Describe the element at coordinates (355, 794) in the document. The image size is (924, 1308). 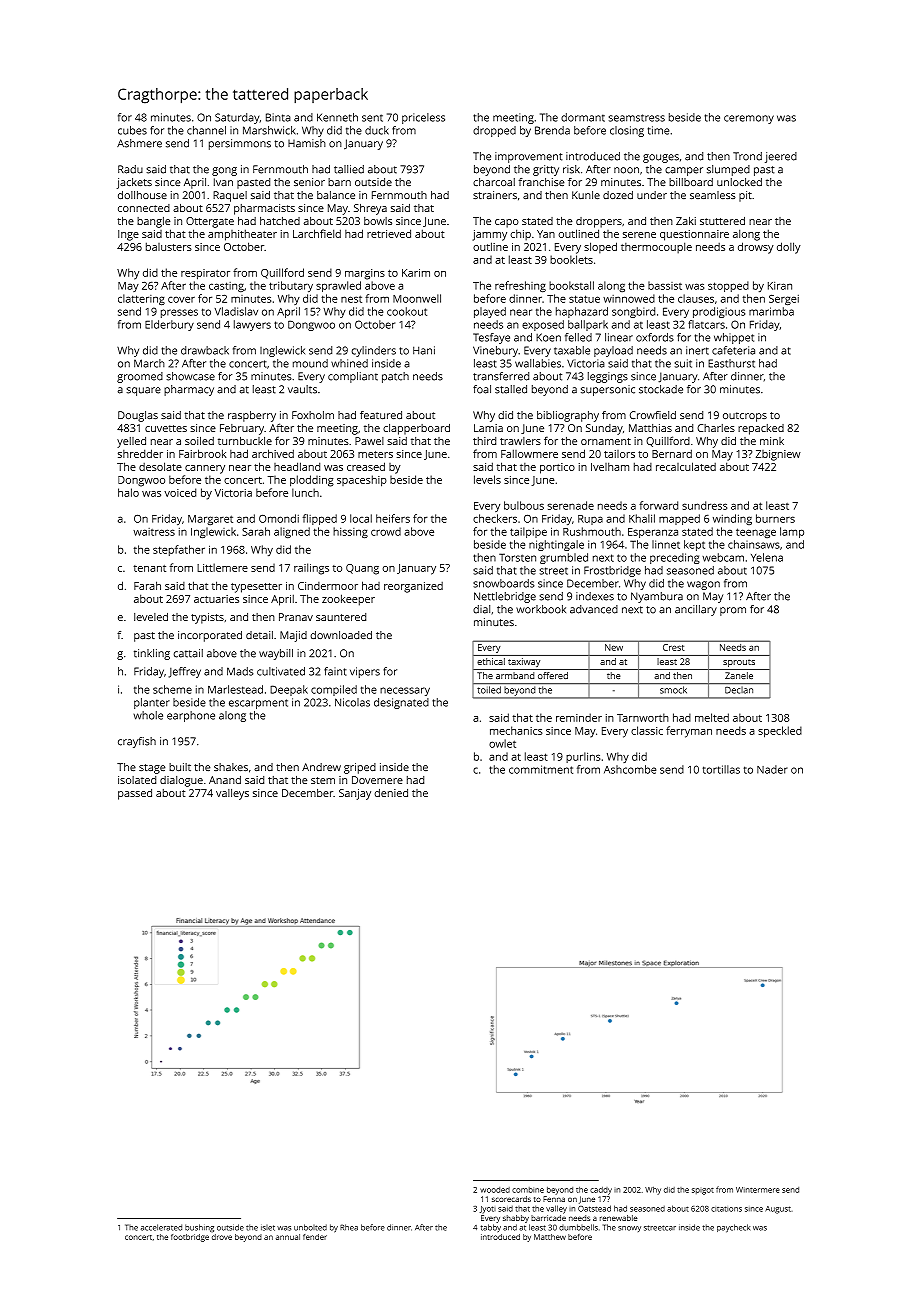
I see `Sanjay` at that location.
